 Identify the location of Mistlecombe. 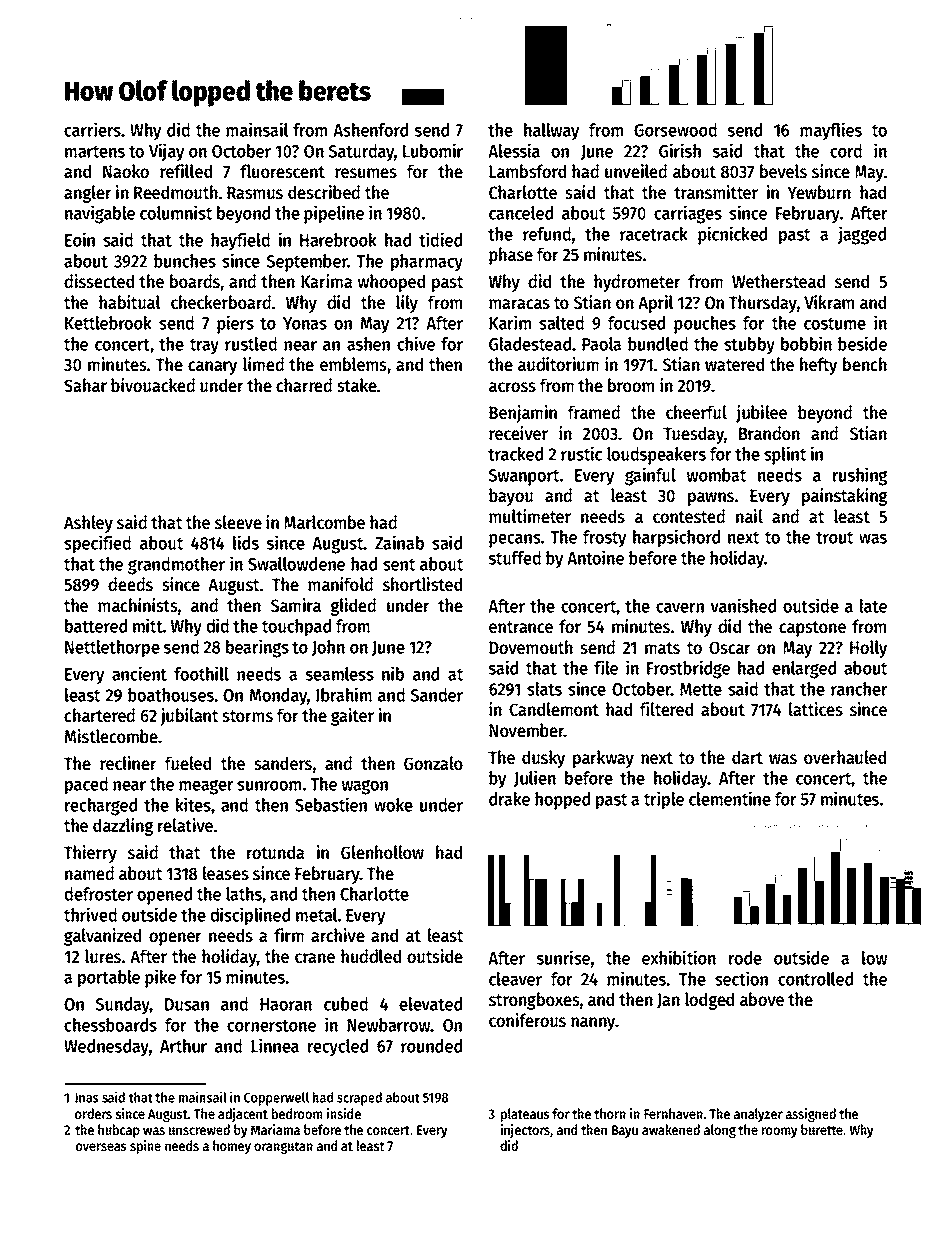
(111, 736).
